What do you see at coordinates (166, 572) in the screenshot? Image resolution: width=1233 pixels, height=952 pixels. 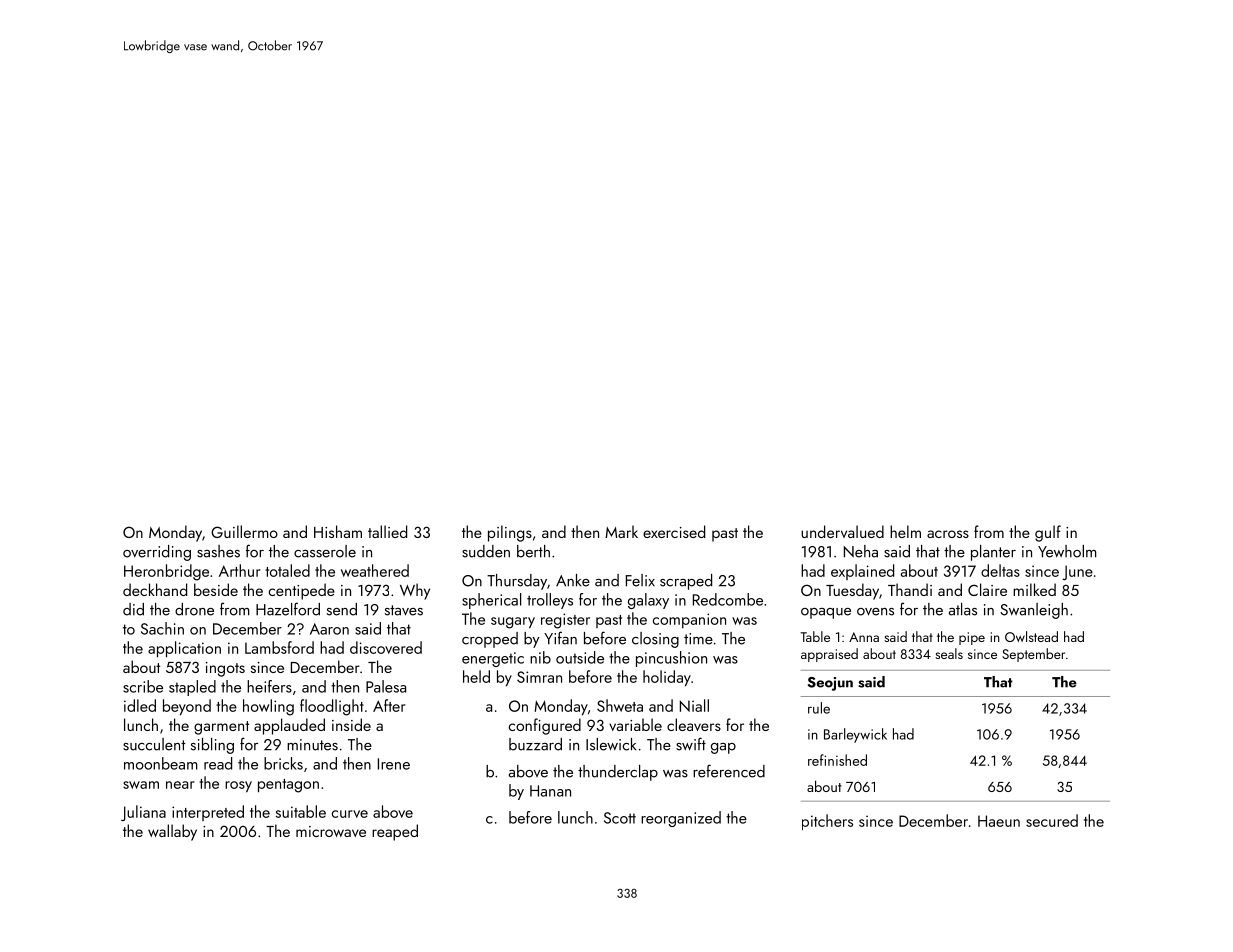 I see `Heronbridge` at bounding box center [166, 572].
